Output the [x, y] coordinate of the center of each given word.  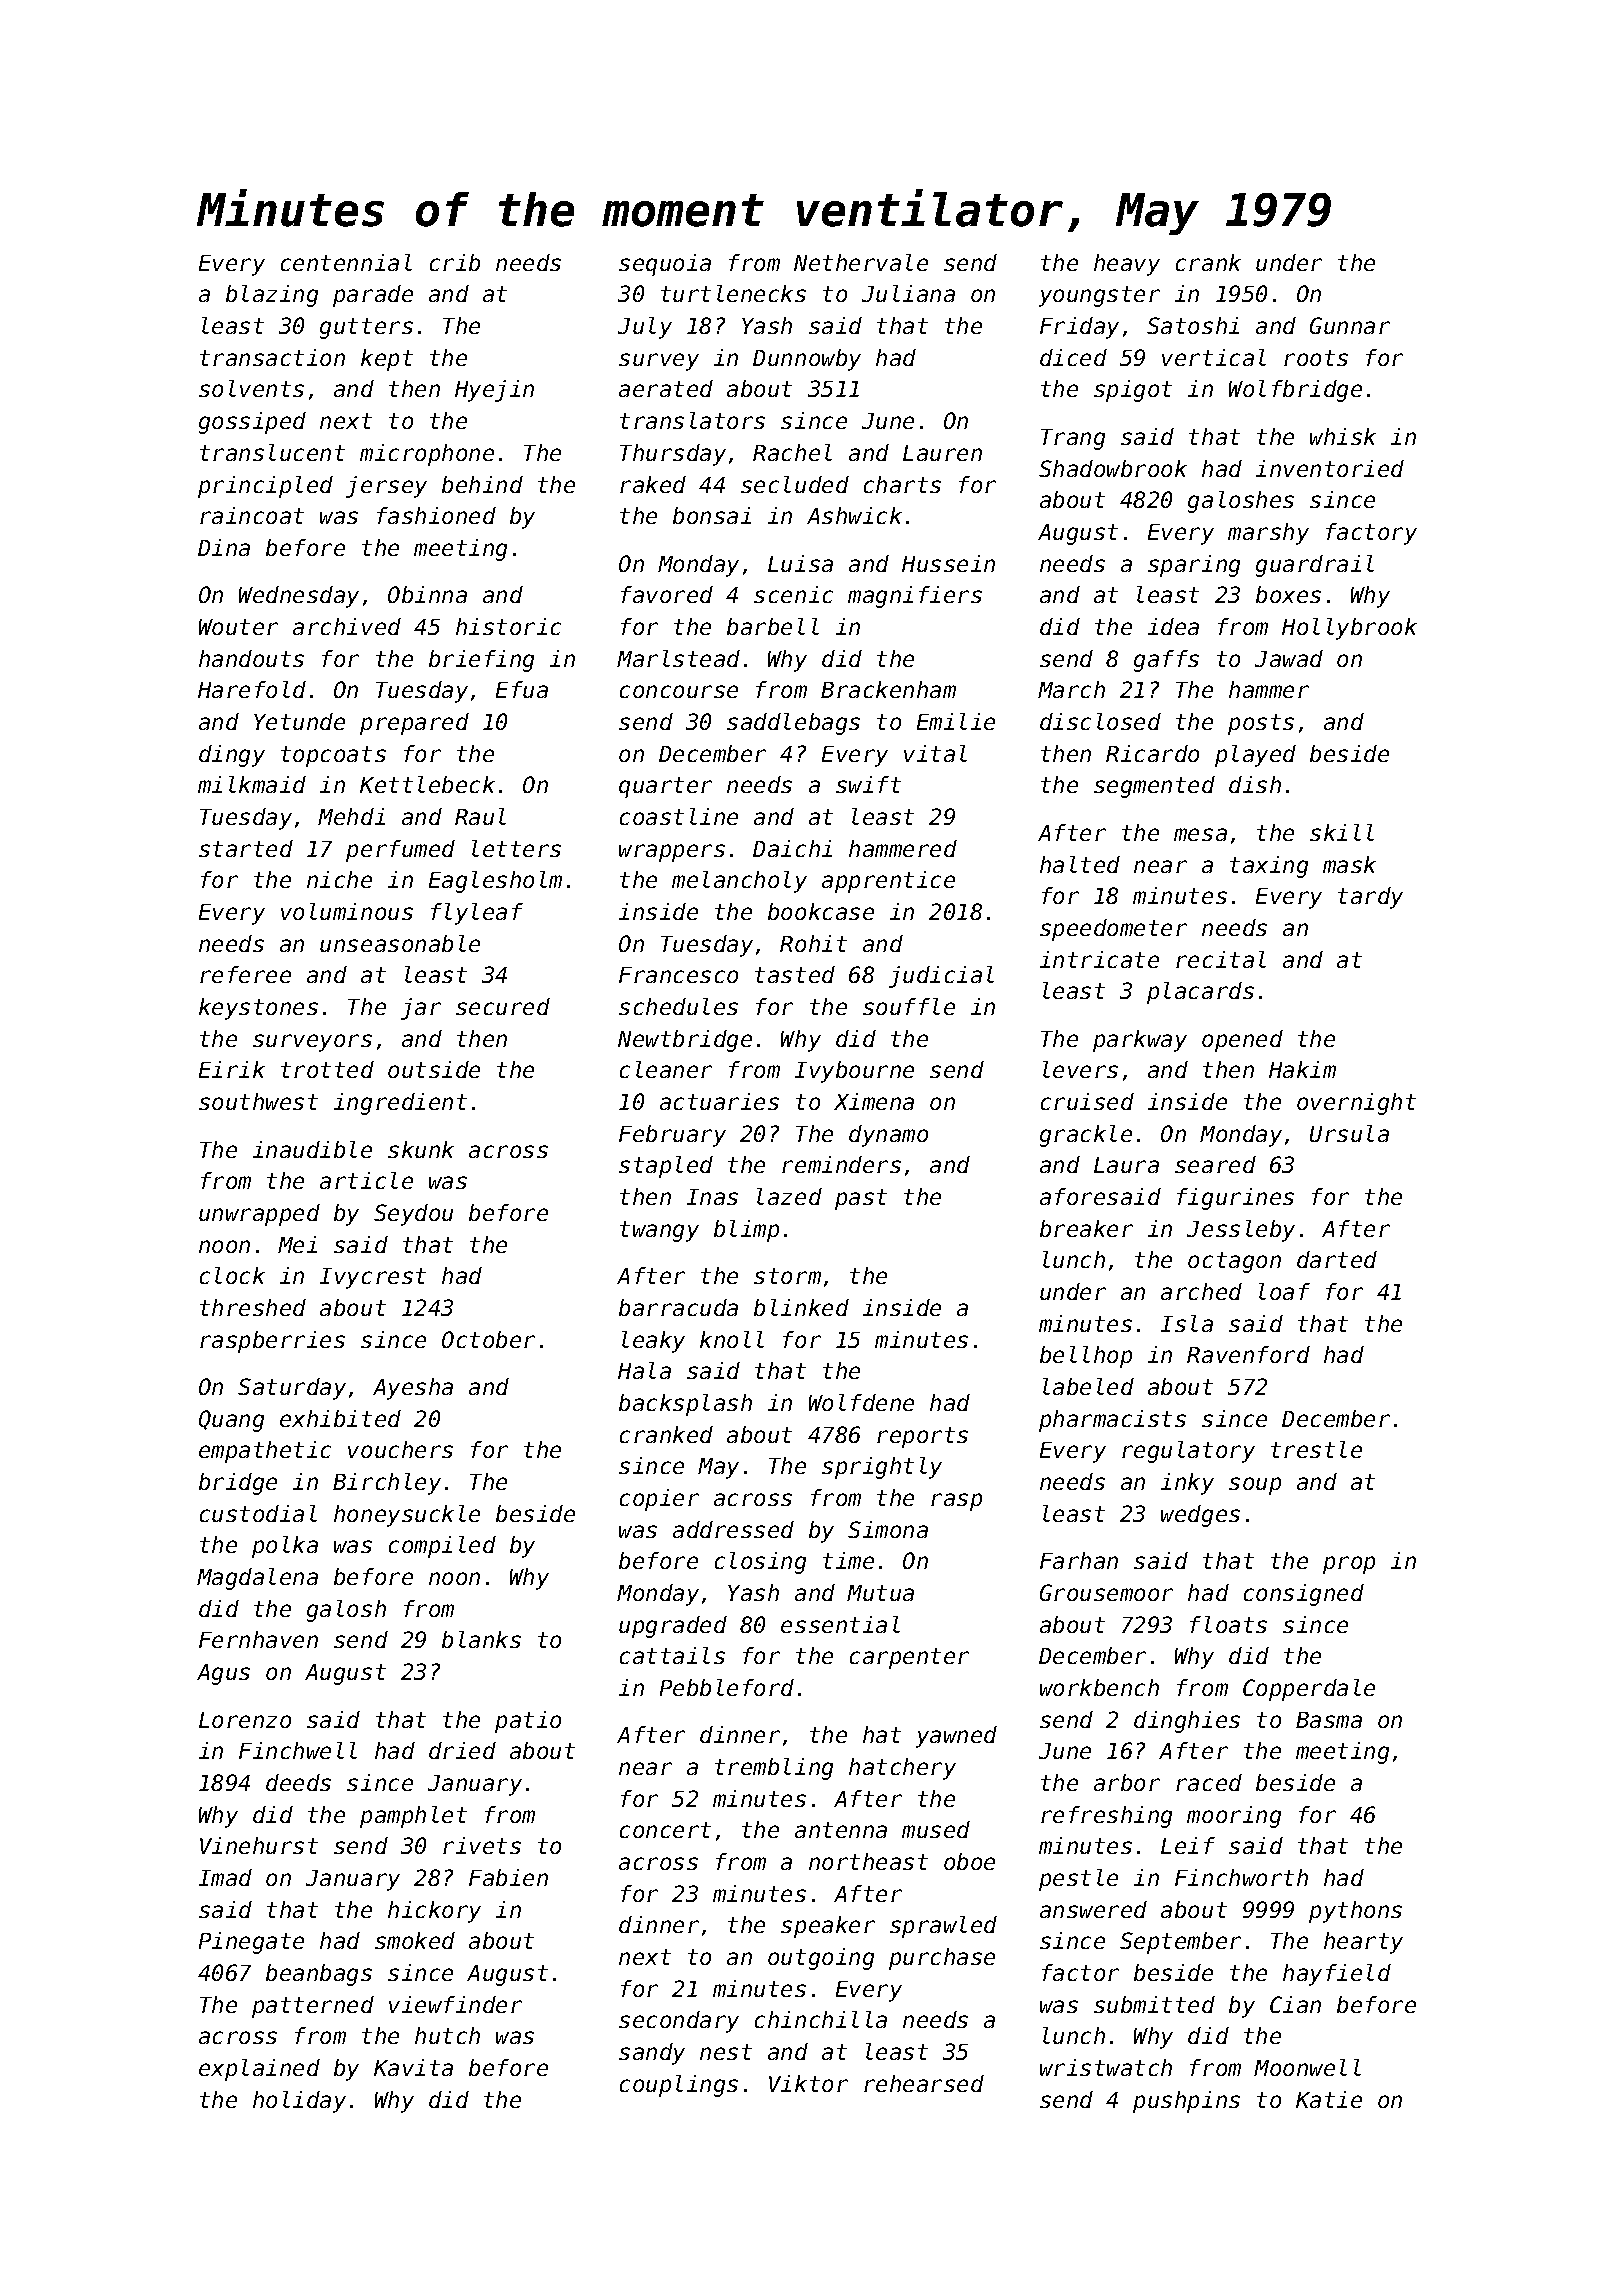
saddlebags [793, 724]
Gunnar [1350, 325]
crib [455, 262]
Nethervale [861, 262]
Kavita [413, 2067]
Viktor [808, 2083]
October [488, 1339]
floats [1228, 1624]
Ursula [1349, 1133]
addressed [733, 1529]
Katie [1329, 2099]
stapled [666, 1167]
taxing [1269, 867]
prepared [414, 724]
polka [285, 1547]
